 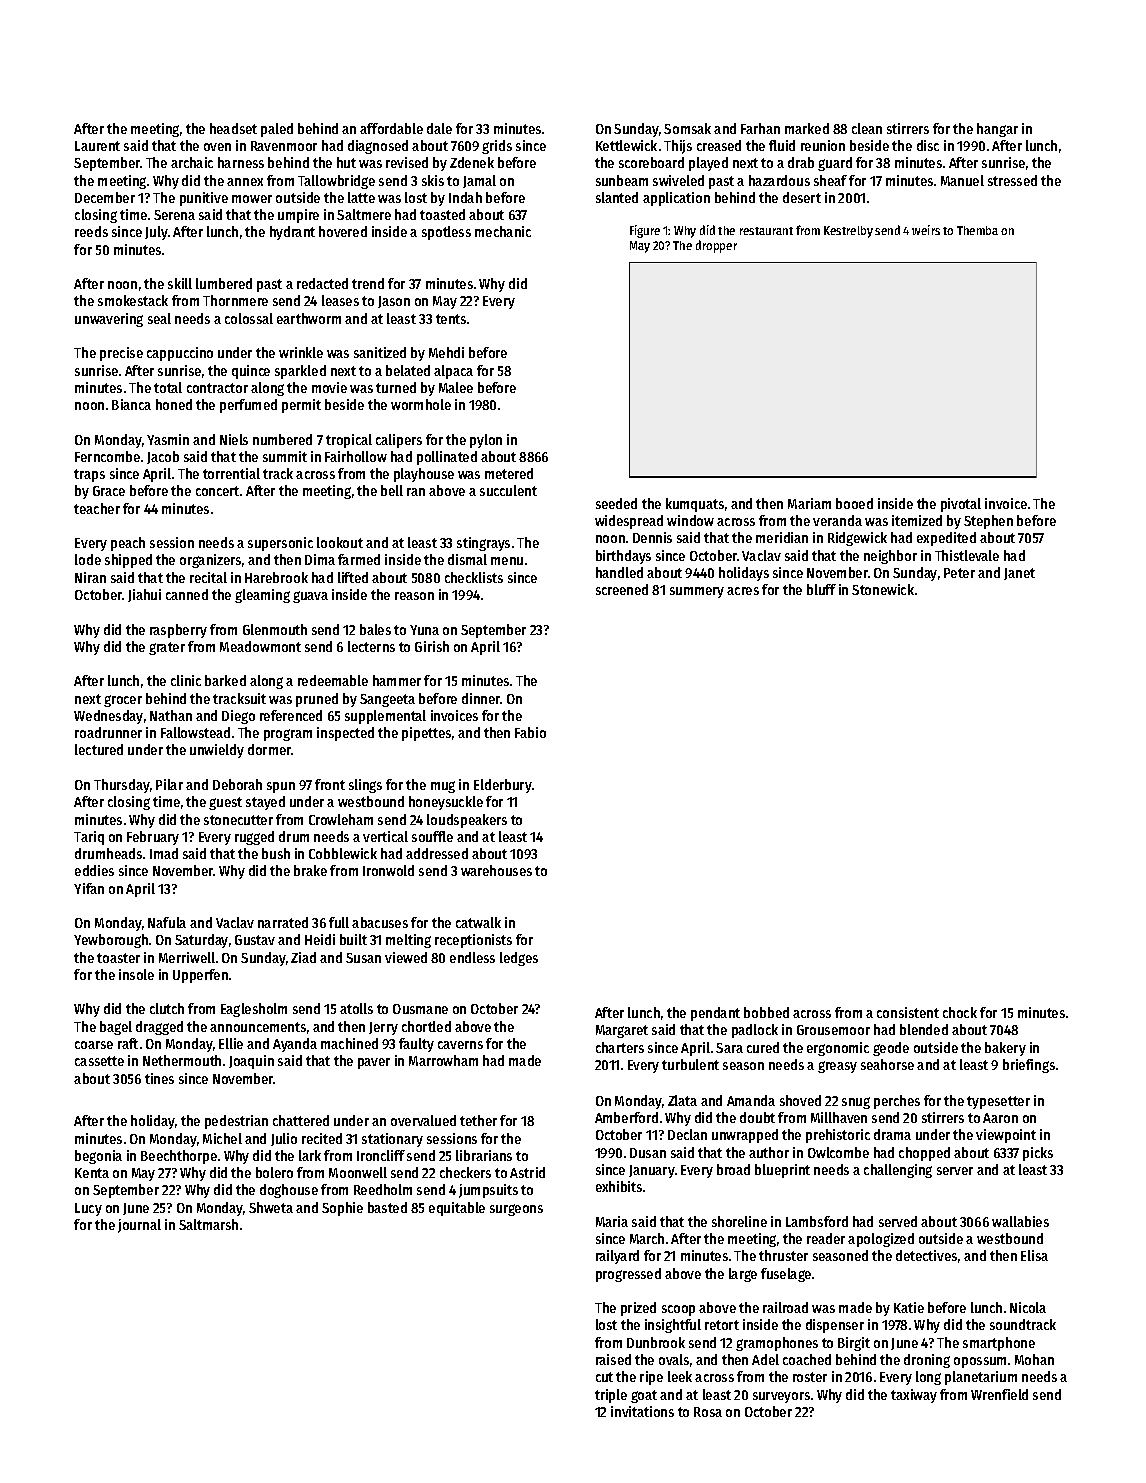 I want to click on journal, so click(x=139, y=1226).
